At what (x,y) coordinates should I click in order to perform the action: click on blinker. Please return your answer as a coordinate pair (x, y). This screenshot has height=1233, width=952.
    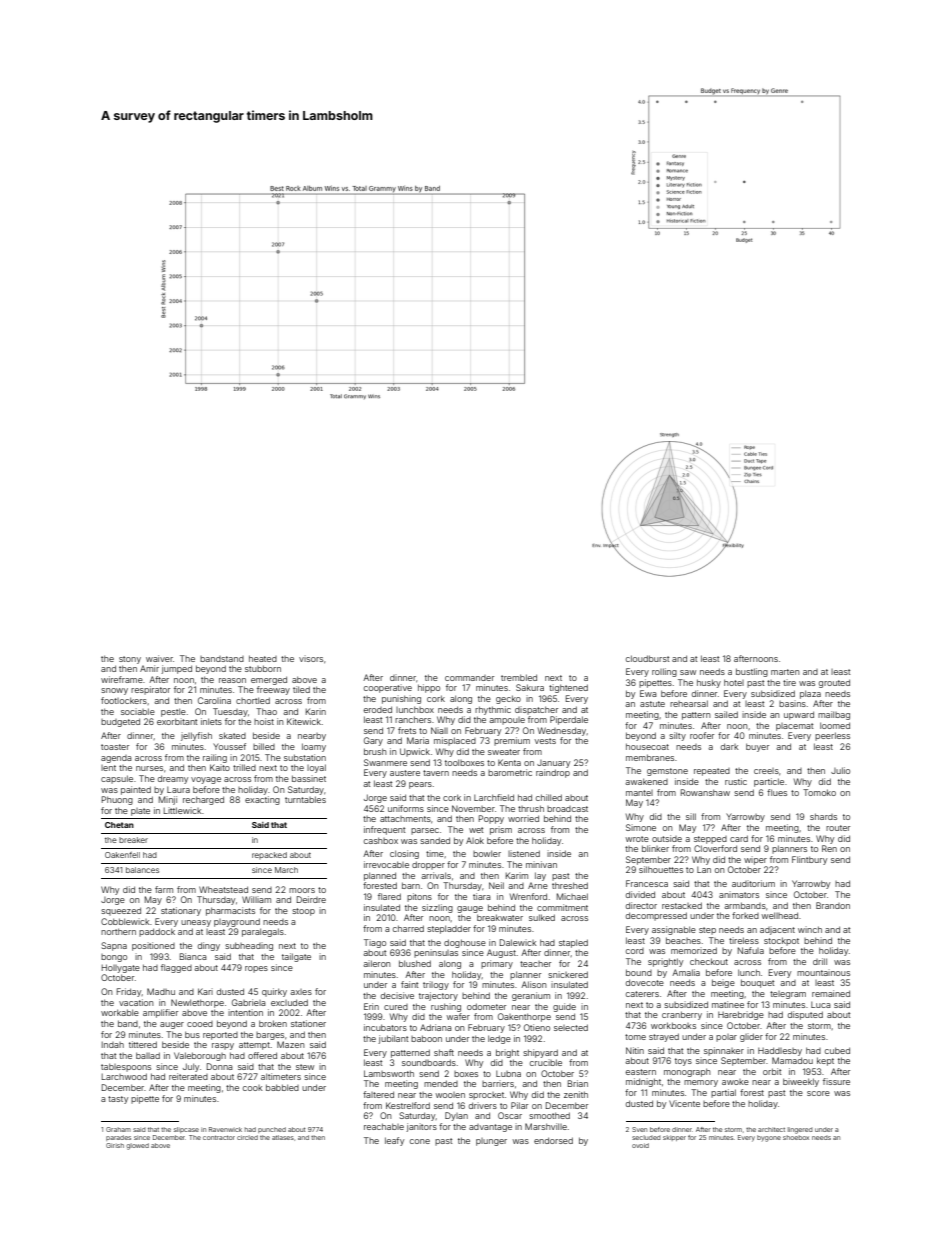
    Looking at the image, I should click on (655, 848).
